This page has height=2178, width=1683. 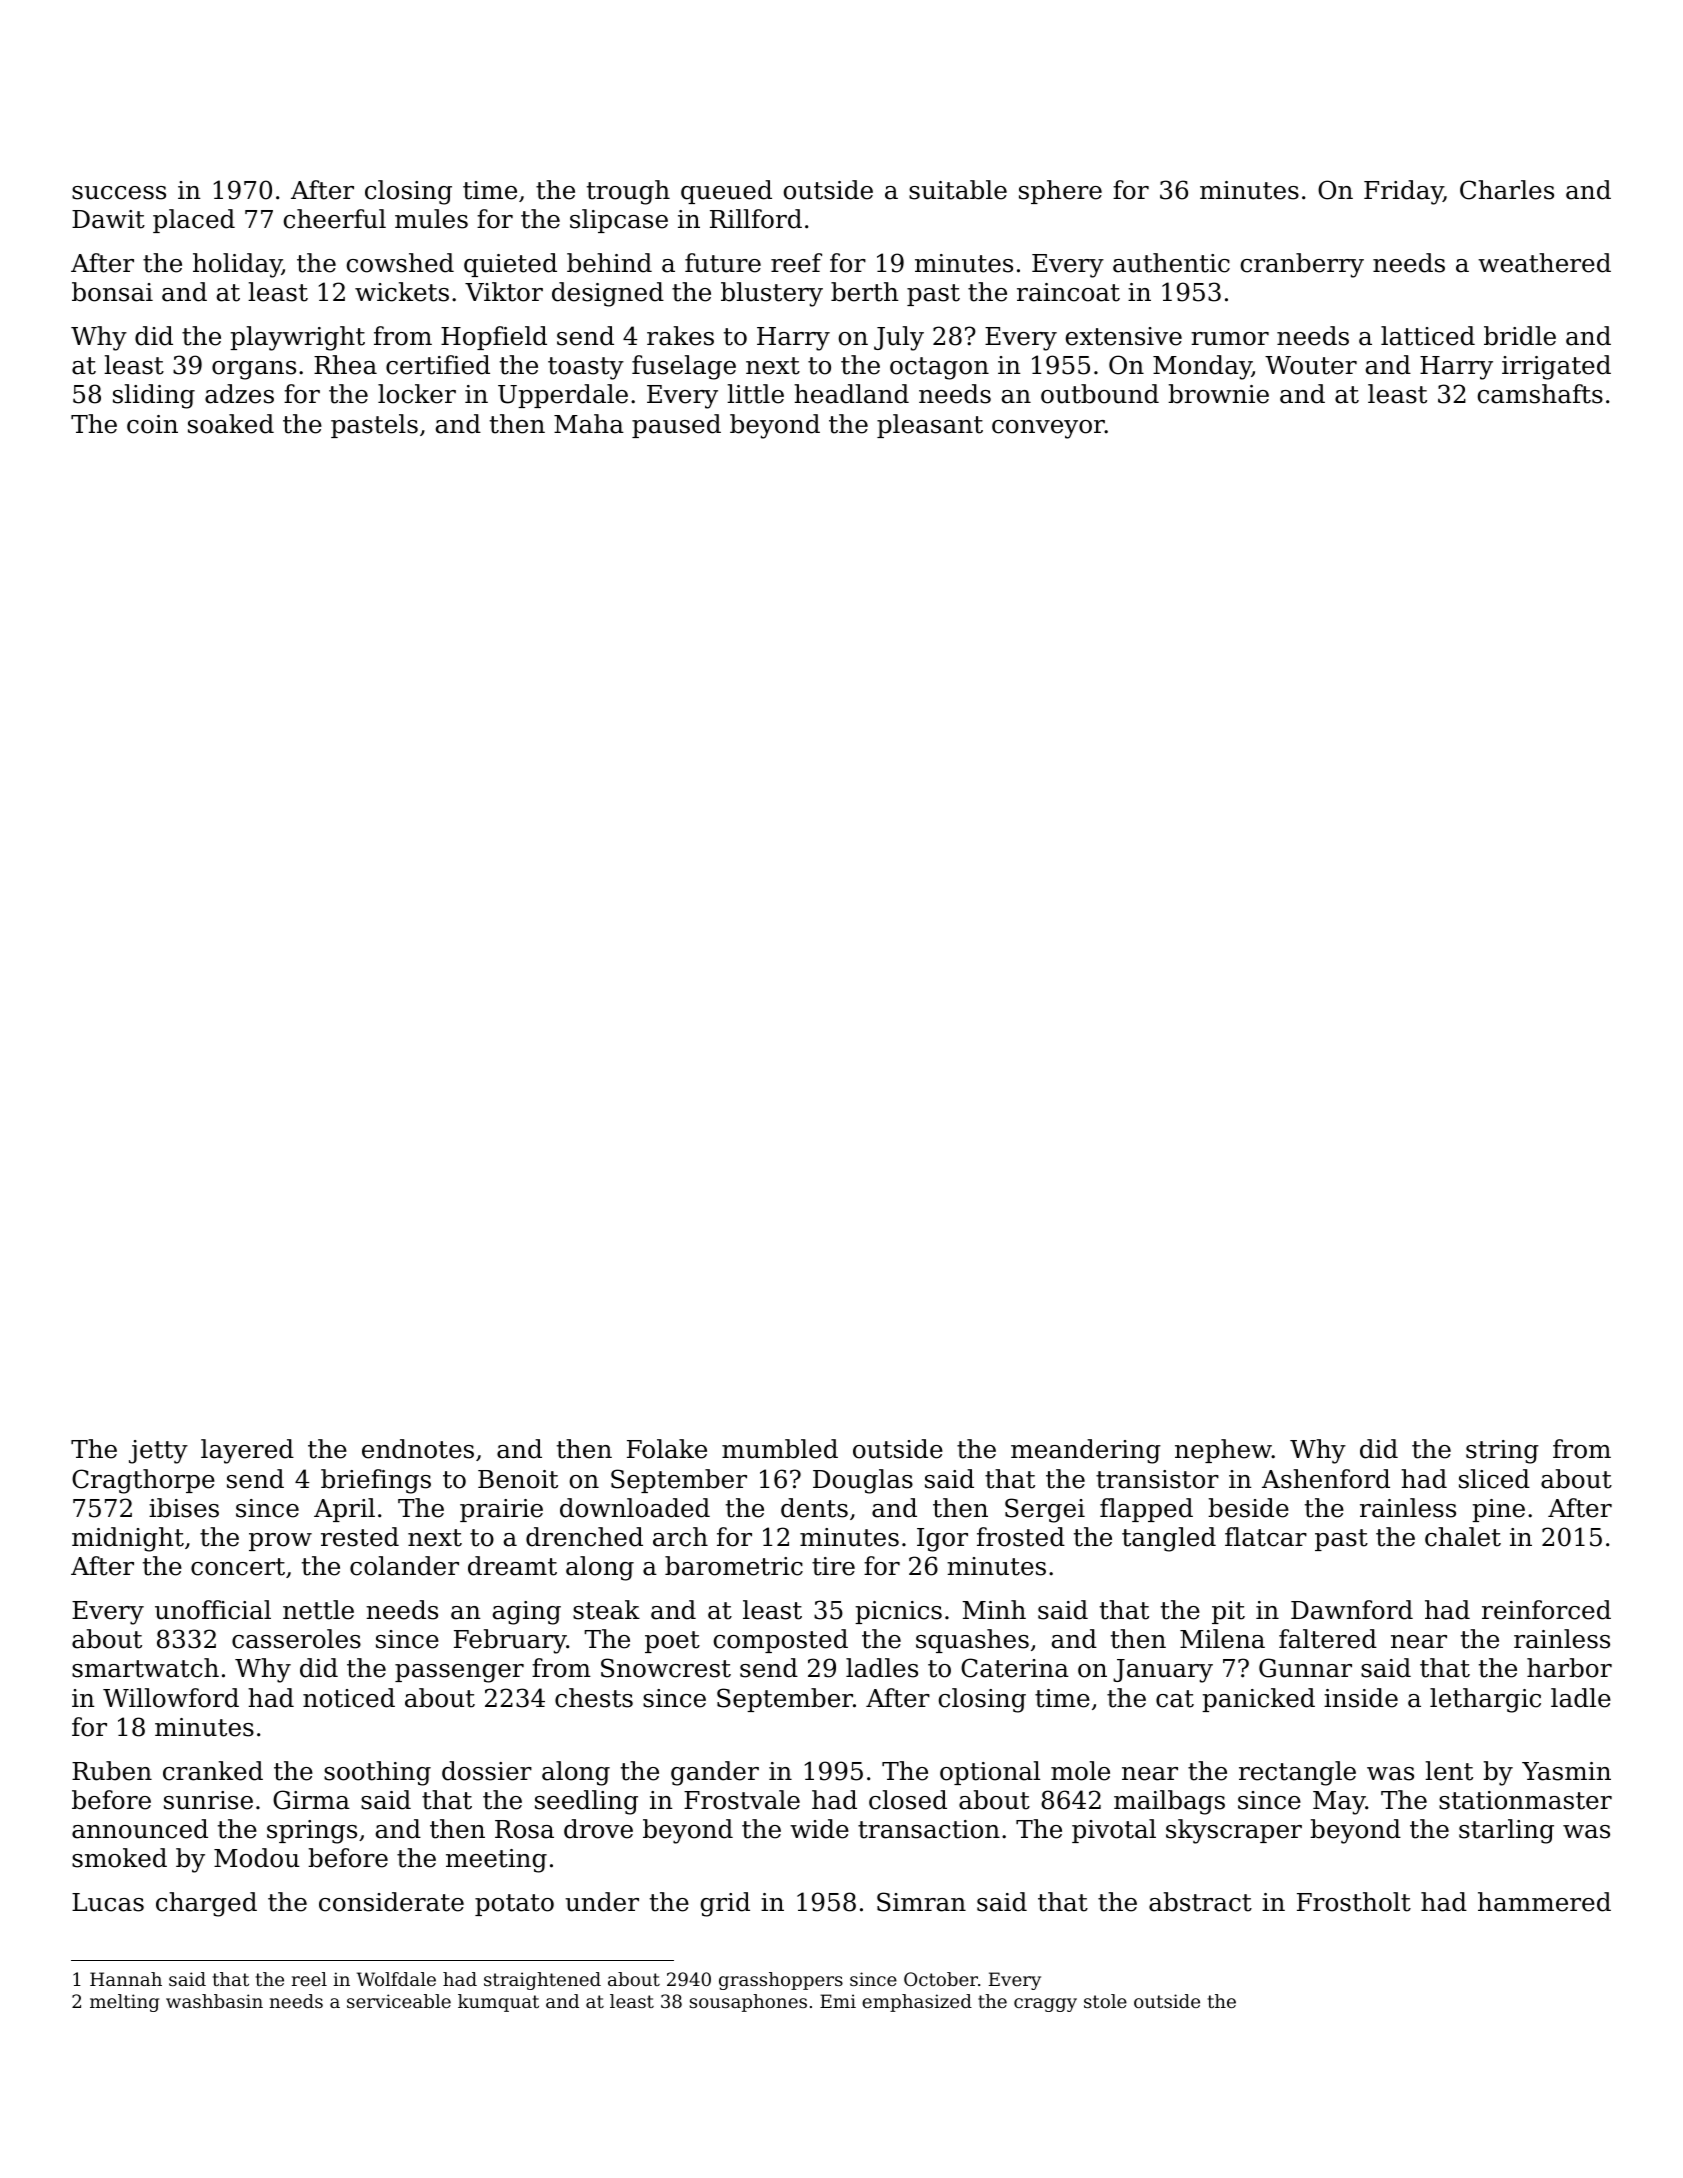 I want to click on trough, so click(x=628, y=192).
